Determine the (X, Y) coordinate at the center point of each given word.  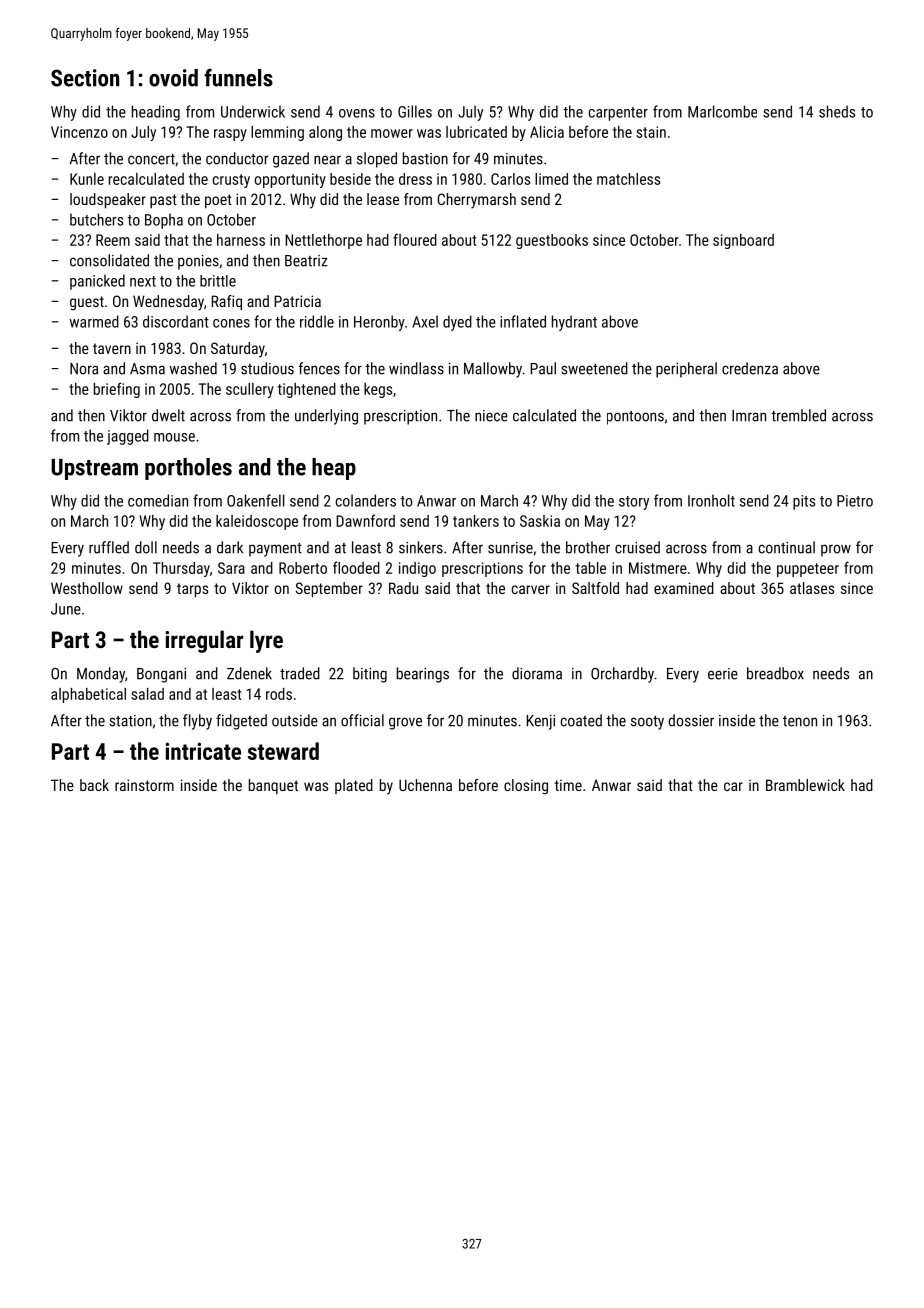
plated (354, 786)
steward (283, 751)
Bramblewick (805, 785)
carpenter (618, 114)
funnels (238, 77)
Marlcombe (722, 111)
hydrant (574, 323)
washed (193, 368)
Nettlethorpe (323, 241)
